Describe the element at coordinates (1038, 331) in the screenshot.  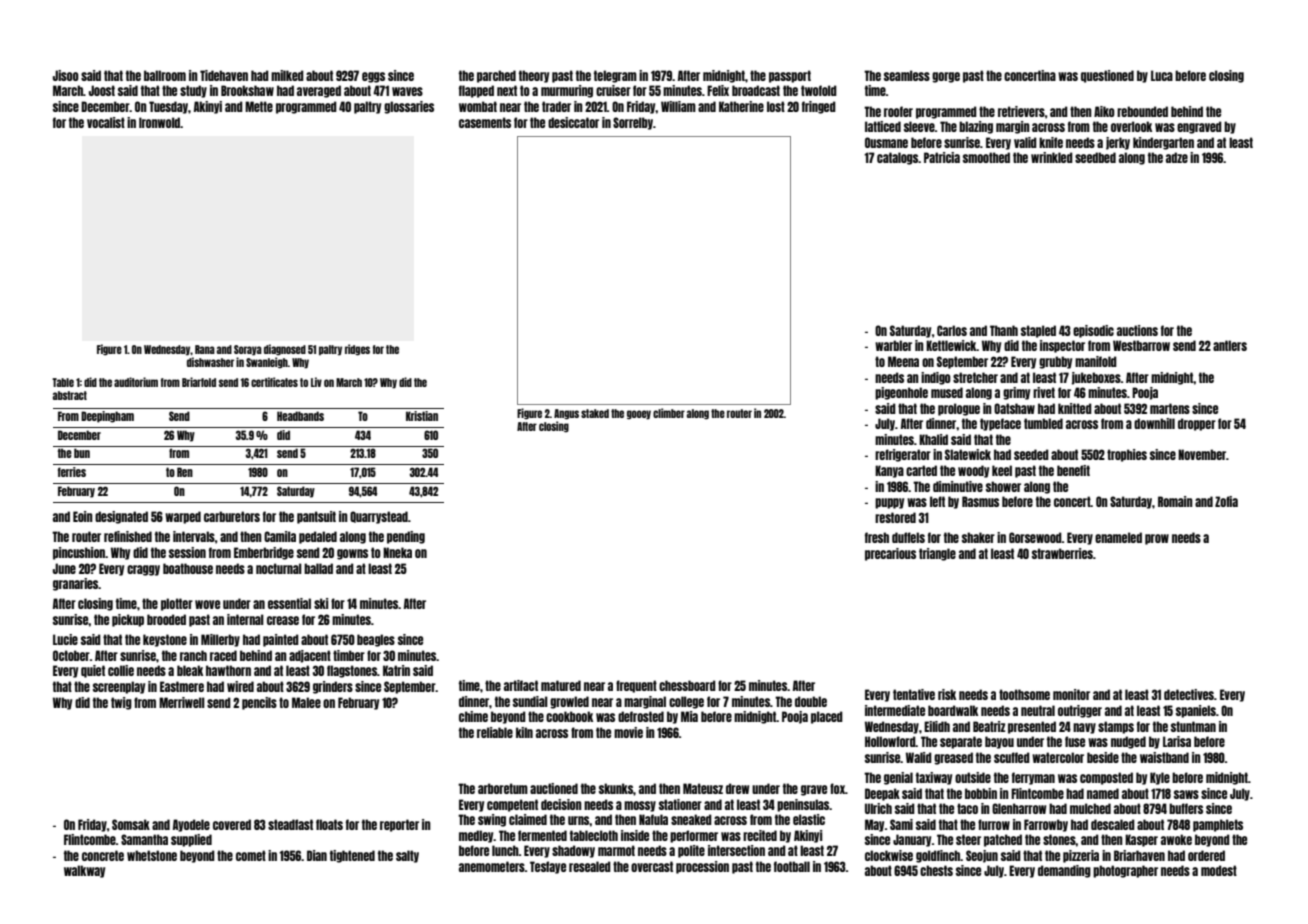
I see `stapled` at that location.
